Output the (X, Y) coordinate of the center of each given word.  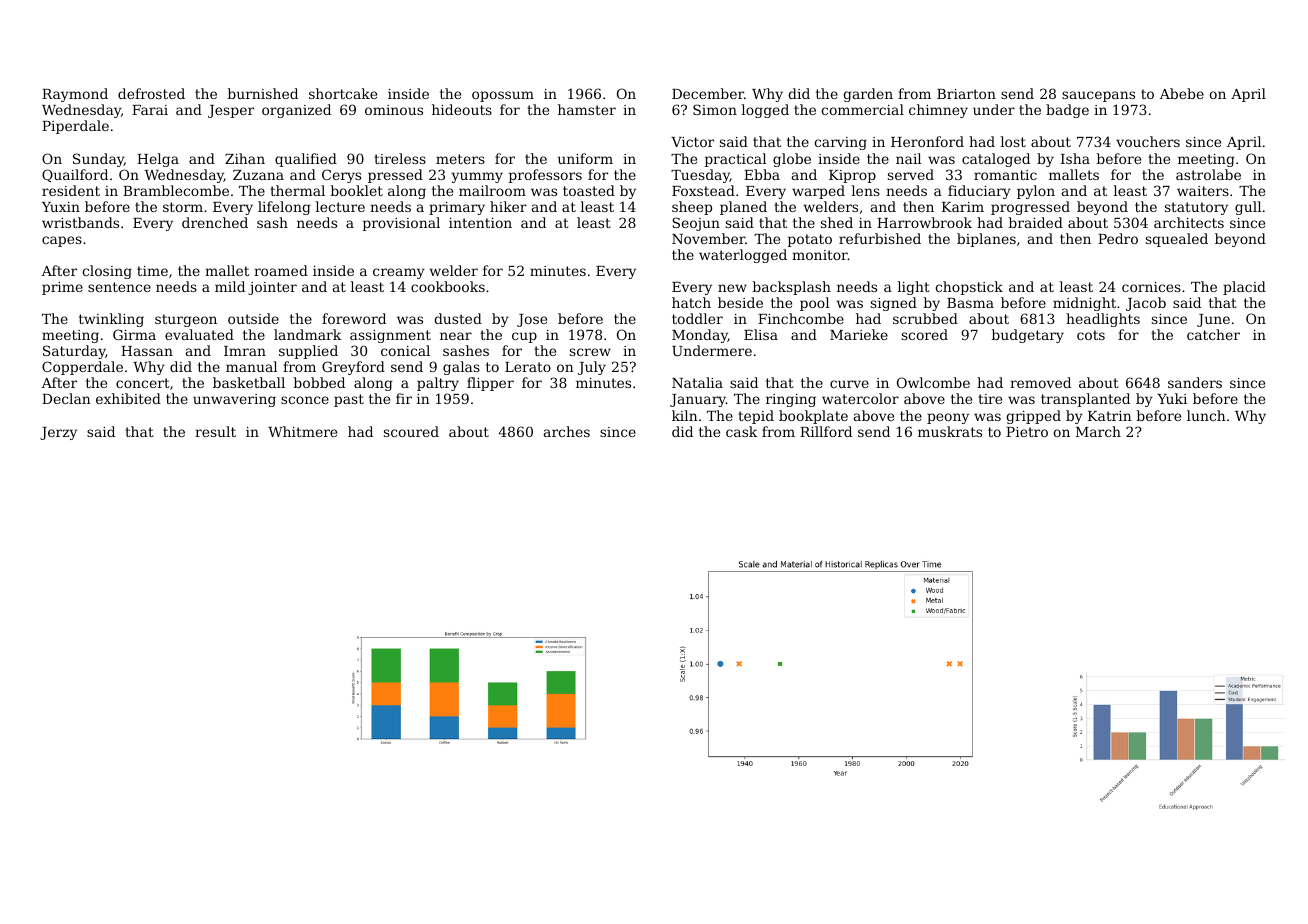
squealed (1177, 240)
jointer (272, 288)
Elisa (761, 334)
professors (545, 176)
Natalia (697, 382)
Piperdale (75, 127)
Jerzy (58, 433)
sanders (1195, 382)
